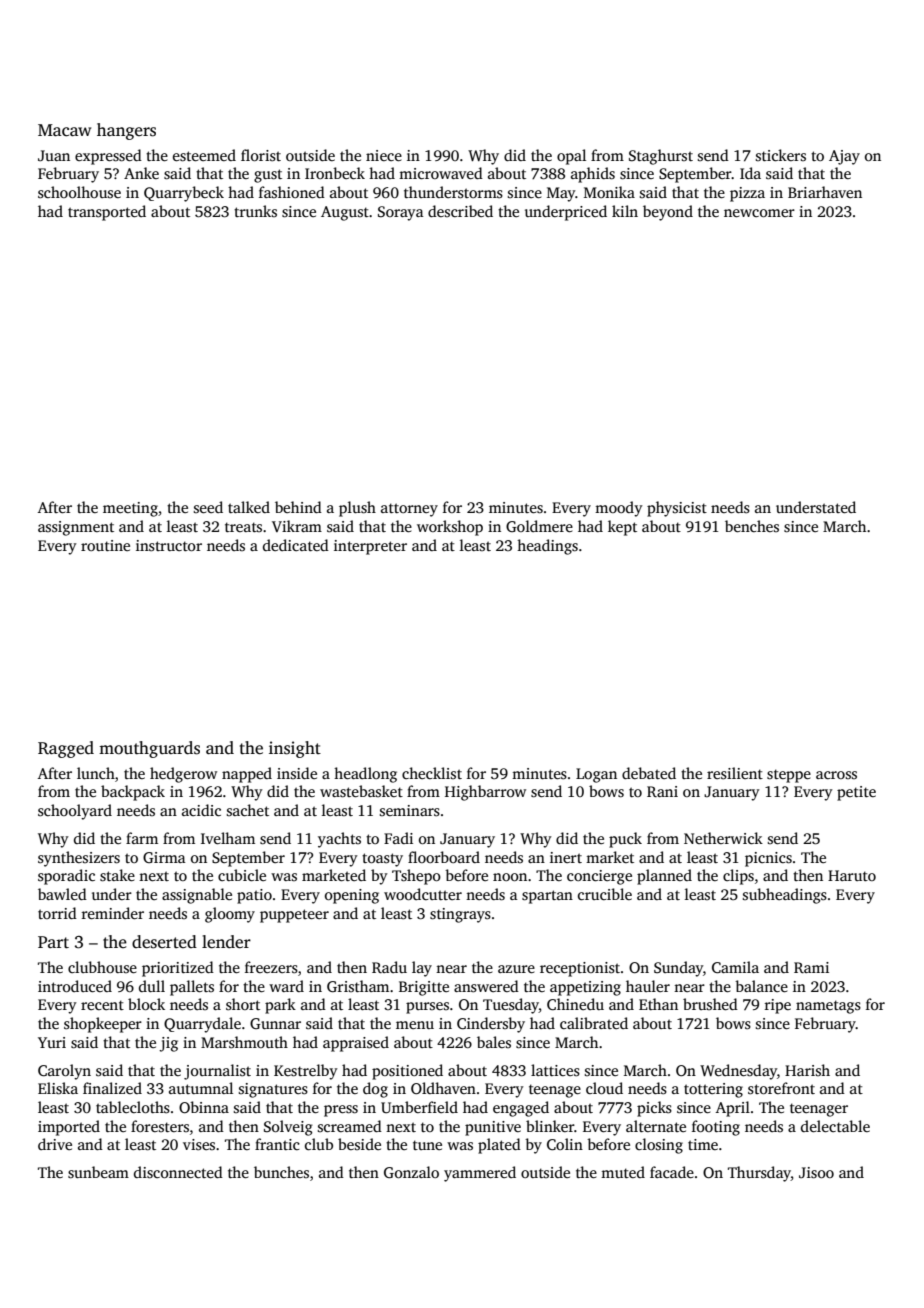 The height and width of the document is (1308, 924). Describe the element at coordinates (460, 211) in the document. I see `described` at that location.
